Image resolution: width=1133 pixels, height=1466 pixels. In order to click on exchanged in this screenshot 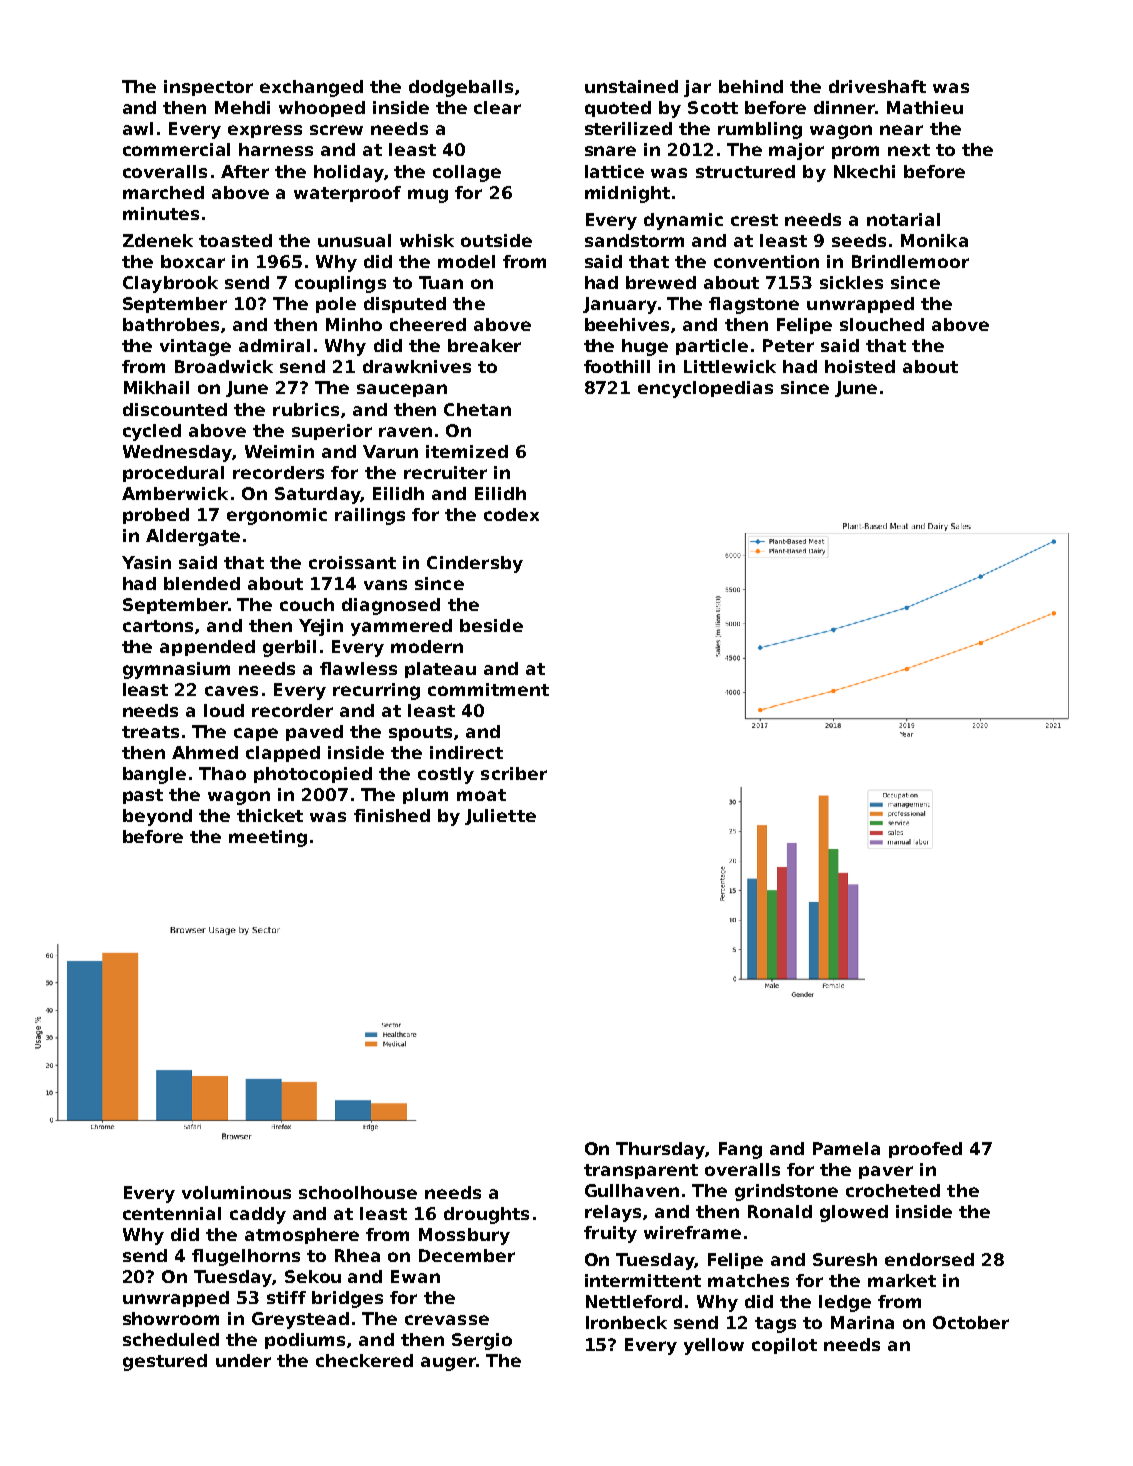, I will do `click(311, 88)`.
